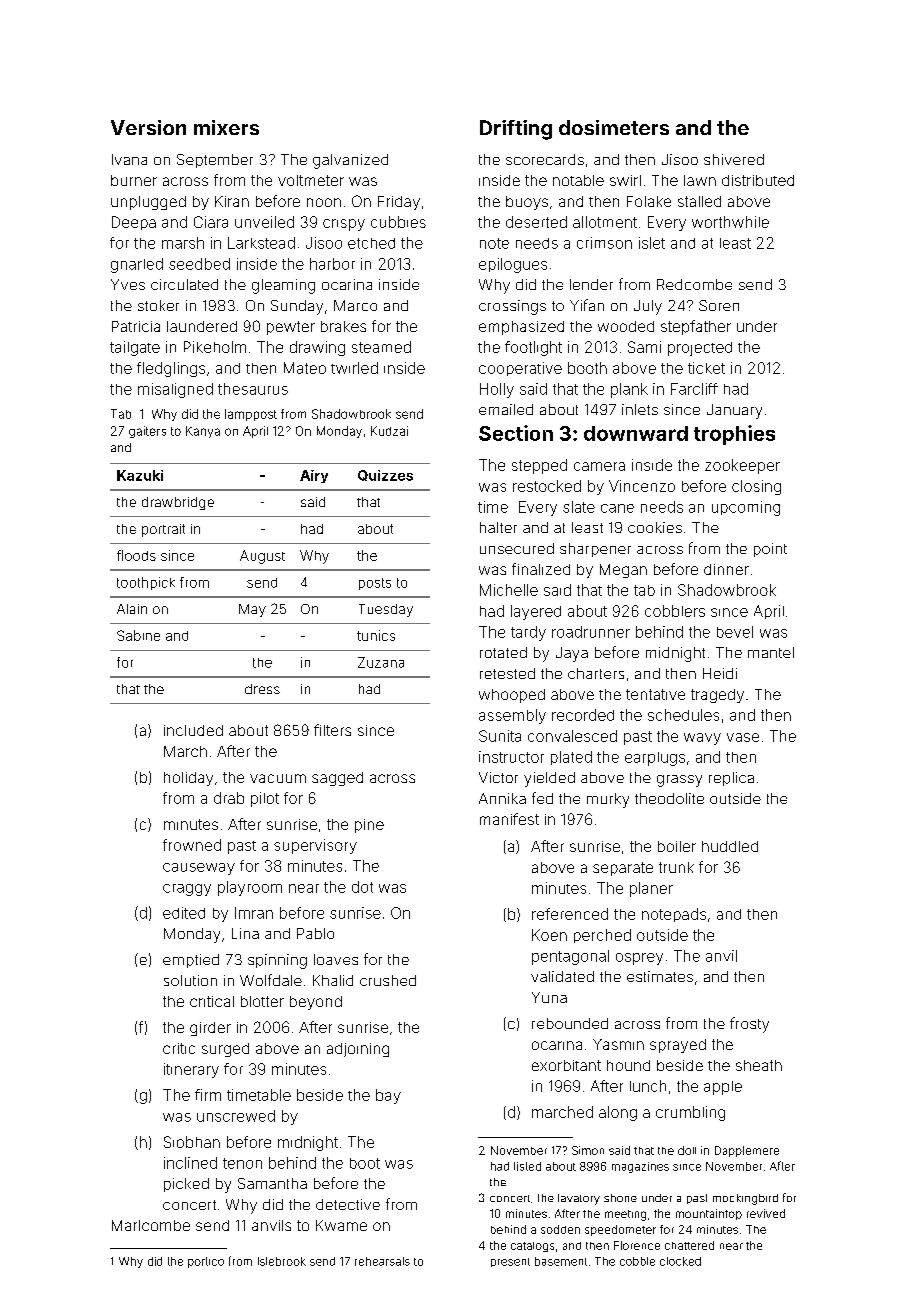  I want to click on lunch, so click(648, 1086).
